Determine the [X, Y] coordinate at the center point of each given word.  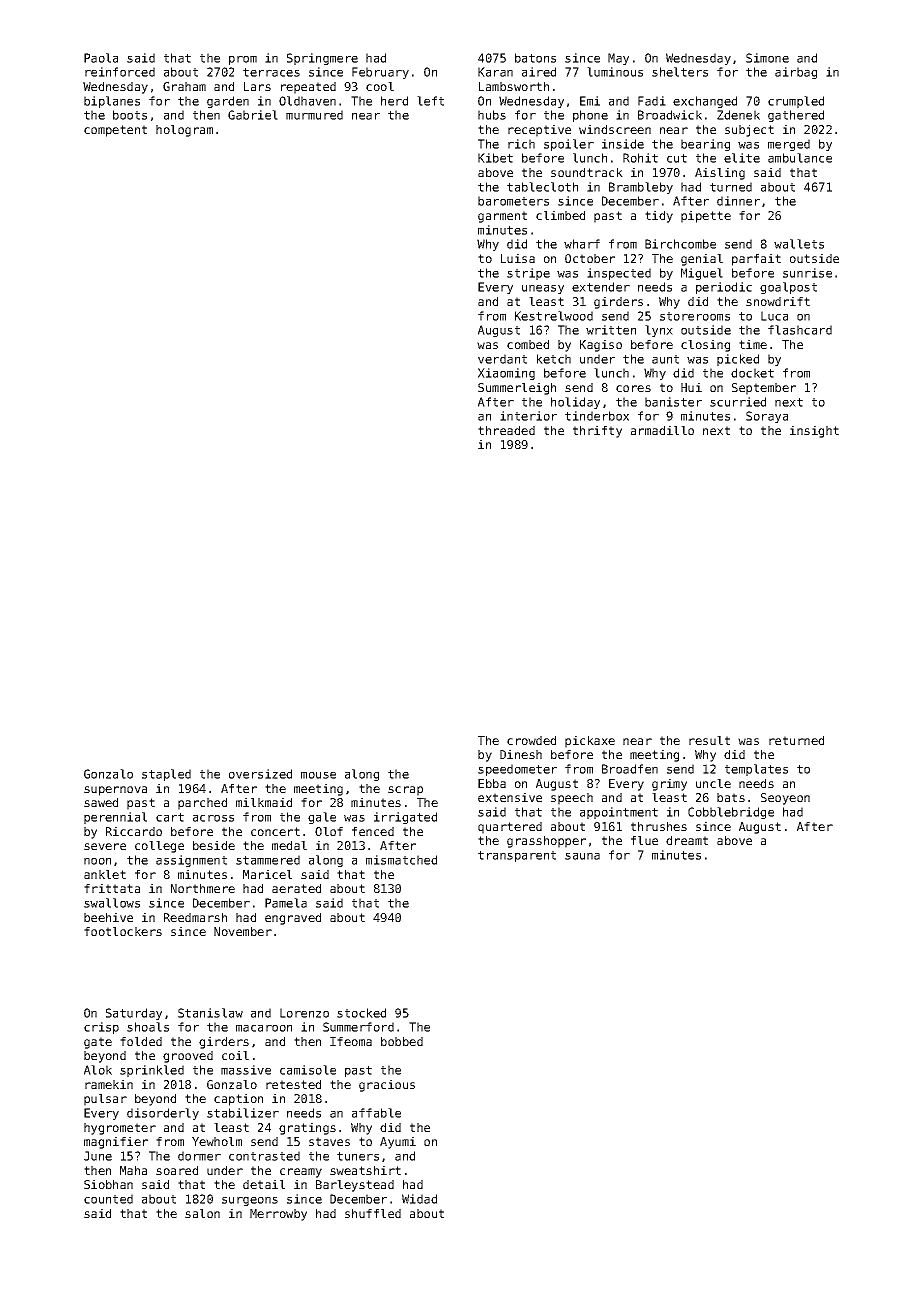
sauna [582, 856]
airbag [796, 73]
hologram [184, 131]
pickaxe [590, 742]
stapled [166, 775]
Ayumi [398, 1143]
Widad [419, 1199]
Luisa [518, 258]
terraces [271, 72]
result [709, 740]
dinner [738, 201]
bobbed [402, 1041]
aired [539, 72]
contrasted [264, 1156]
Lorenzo [304, 1013]
